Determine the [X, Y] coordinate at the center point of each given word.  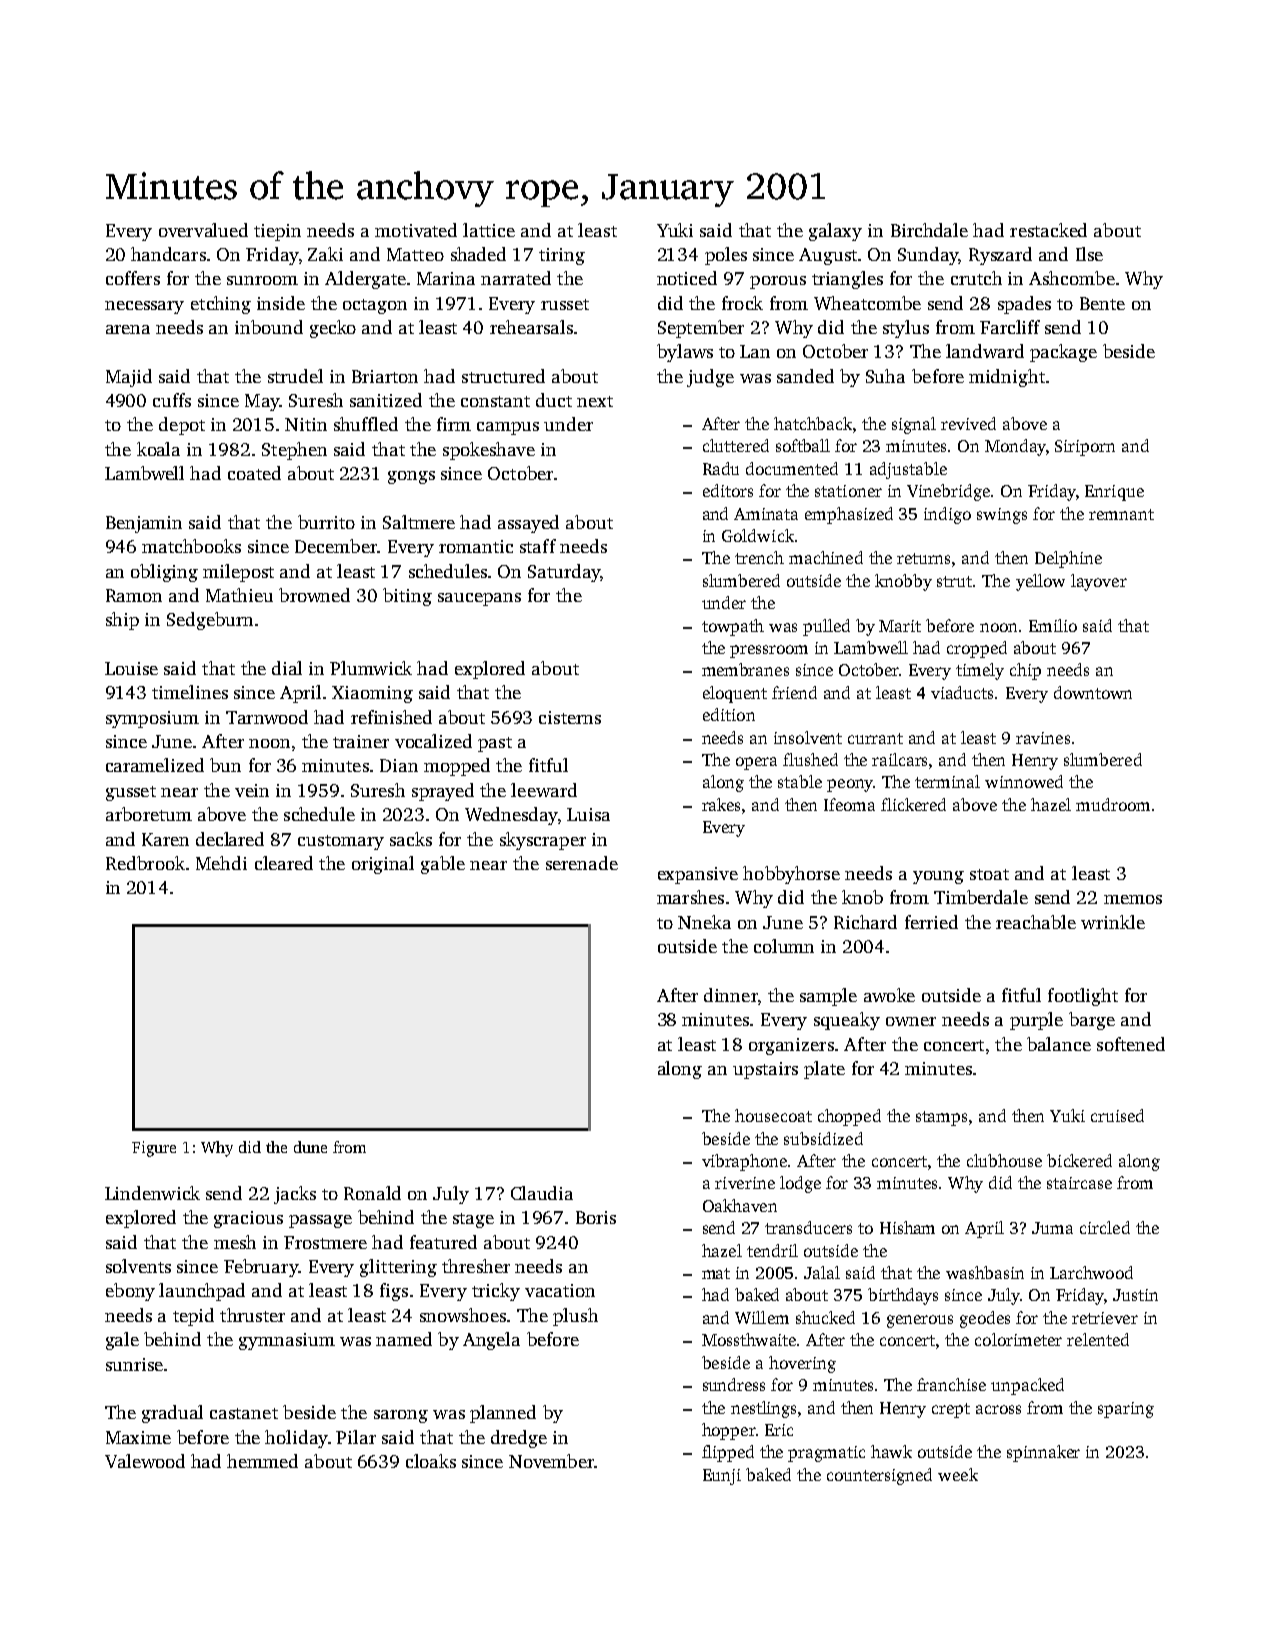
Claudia [542, 1193]
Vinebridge [948, 492]
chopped [849, 1117]
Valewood [145, 1461]
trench [759, 557]
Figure [154, 1149]
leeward [544, 790]
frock [742, 303]
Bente [1102, 303]
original [383, 865]
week [958, 1474]
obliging [164, 573]
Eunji [722, 1477]
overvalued [203, 230]
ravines [1043, 738]
